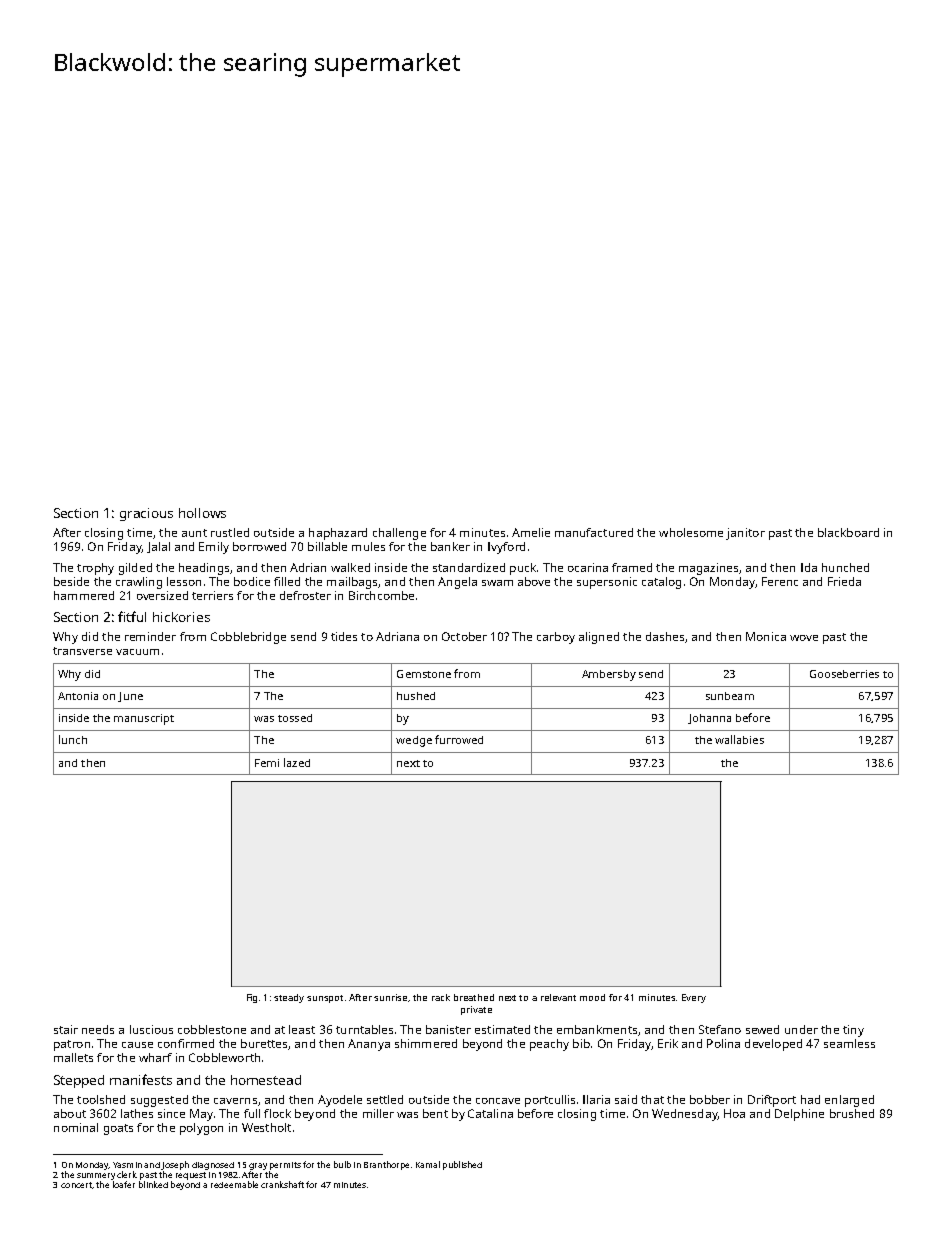 The height and width of the page is (1233, 952). What do you see at coordinates (76, 1185) in the page?
I see `concert` at bounding box center [76, 1185].
